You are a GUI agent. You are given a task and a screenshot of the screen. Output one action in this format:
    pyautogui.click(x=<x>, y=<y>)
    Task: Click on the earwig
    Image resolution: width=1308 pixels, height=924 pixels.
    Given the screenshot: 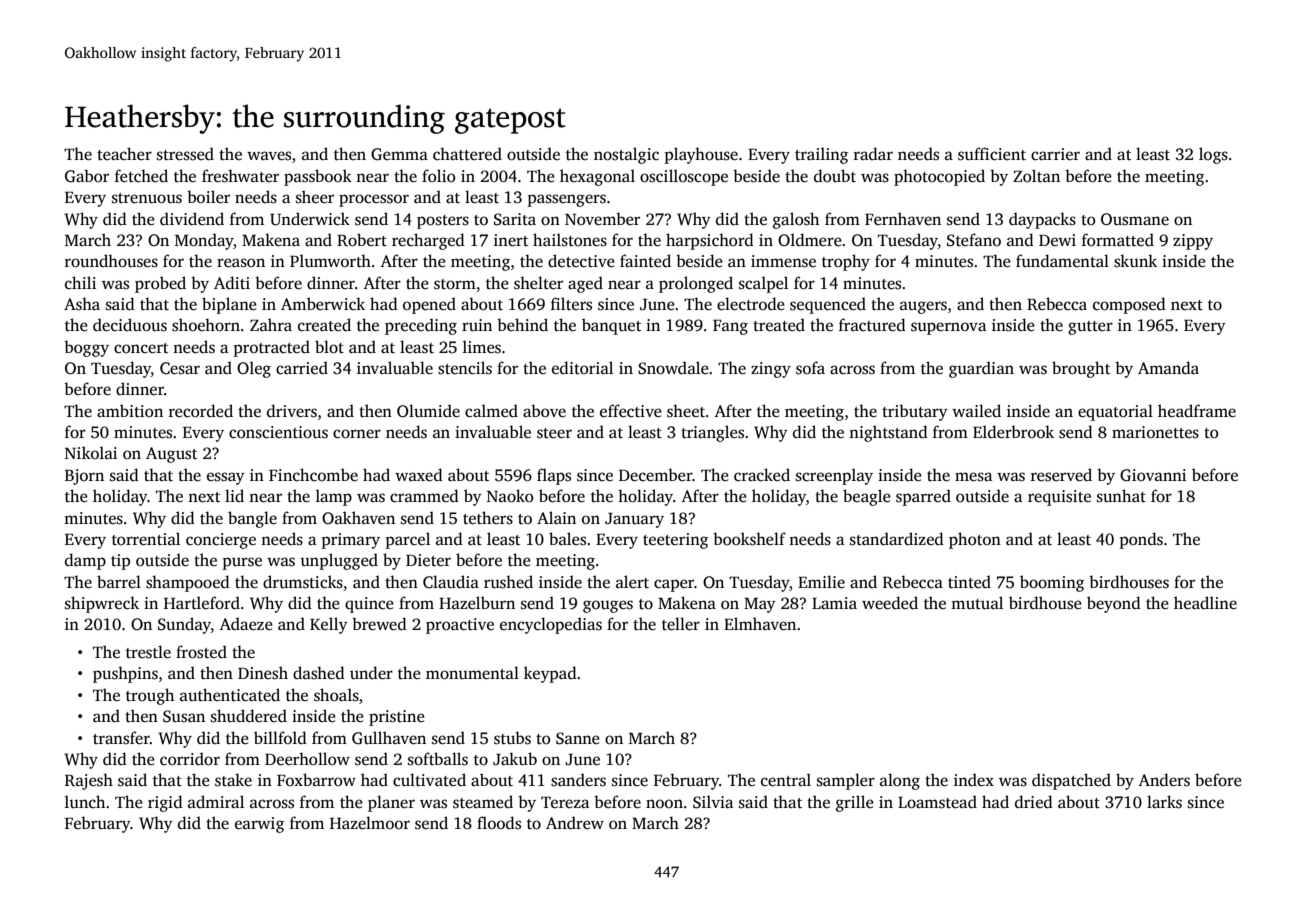 What is the action you would take?
    pyautogui.click(x=259, y=825)
